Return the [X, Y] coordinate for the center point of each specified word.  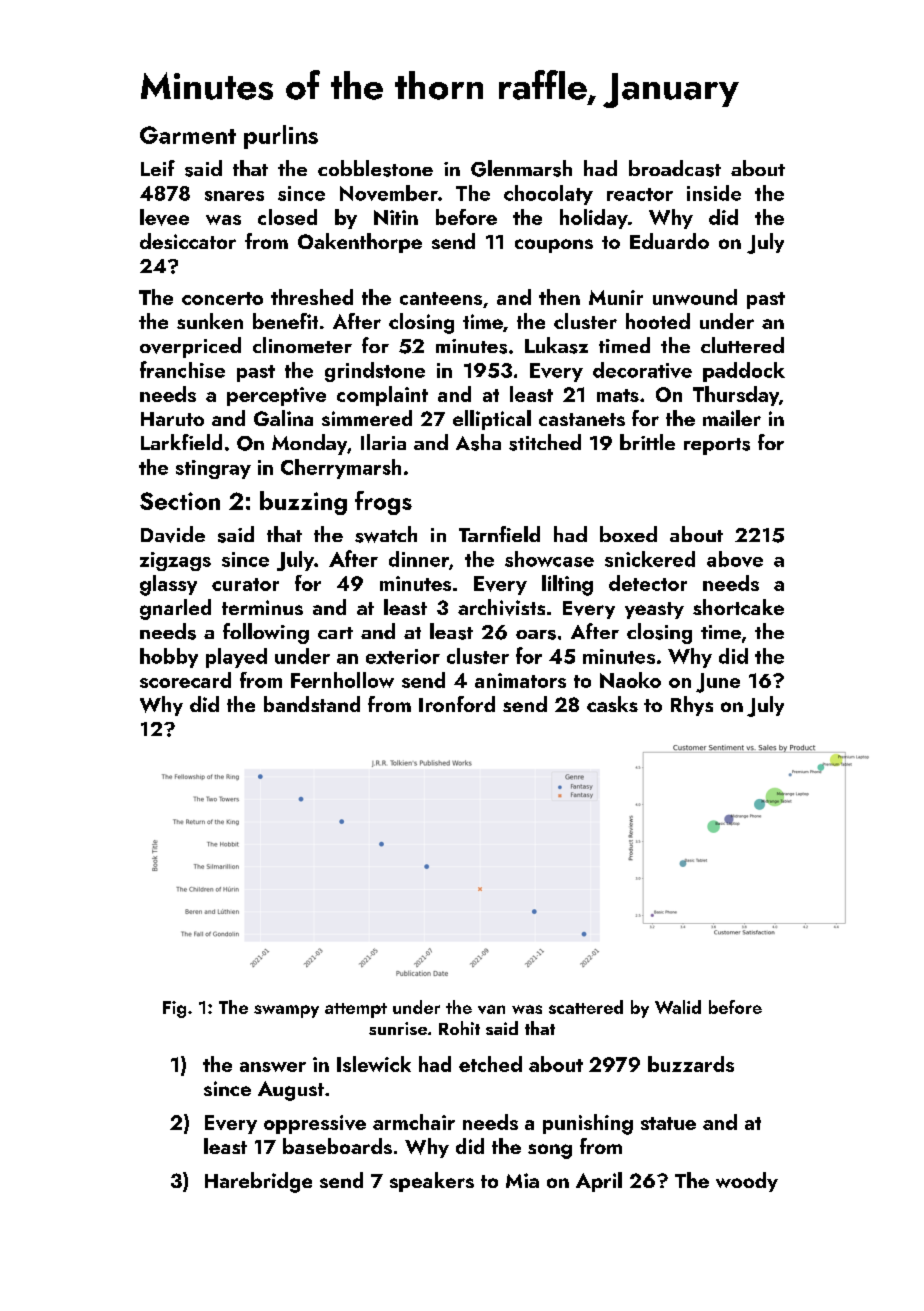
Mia [522, 1180]
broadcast [675, 168]
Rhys [692, 706]
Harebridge [258, 1182]
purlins [281, 137]
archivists [501, 607]
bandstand [312, 704]
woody [747, 1182]
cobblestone [375, 168]
